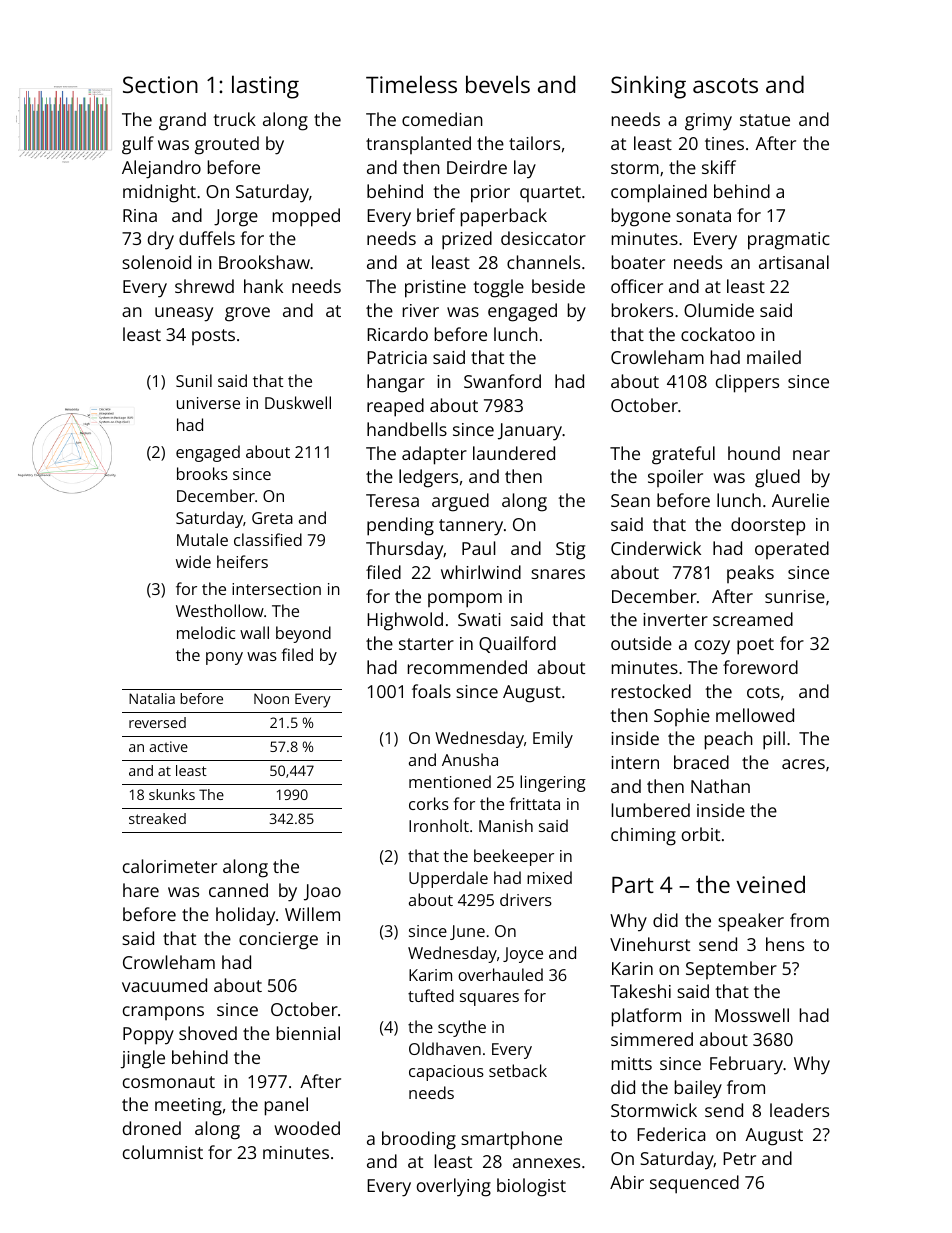 The width and height of the screenshot is (952, 1233). I want to click on active, so click(169, 746).
